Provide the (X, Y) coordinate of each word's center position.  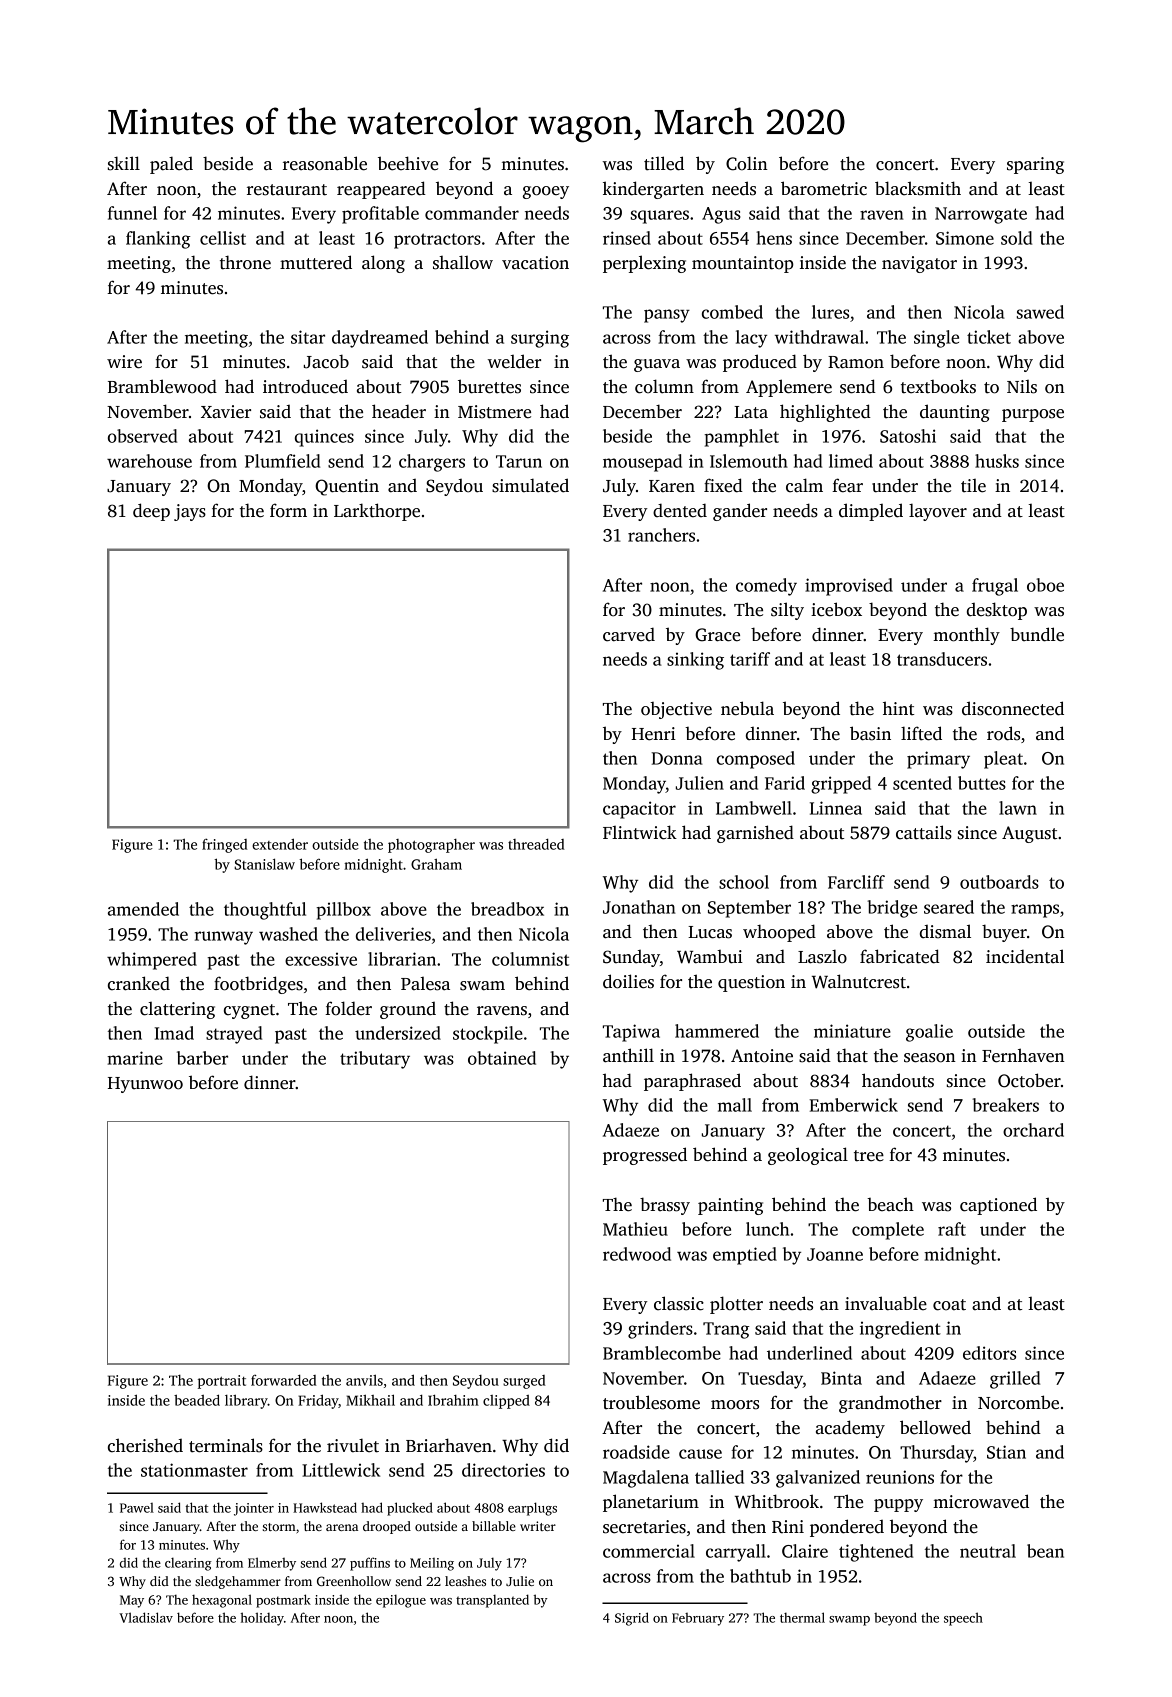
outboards (999, 882)
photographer (431, 846)
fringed (225, 845)
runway (224, 938)
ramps (1035, 911)
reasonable (325, 163)
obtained (502, 1058)
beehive (408, 163)
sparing (1035, 165)
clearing (188, 1564)
